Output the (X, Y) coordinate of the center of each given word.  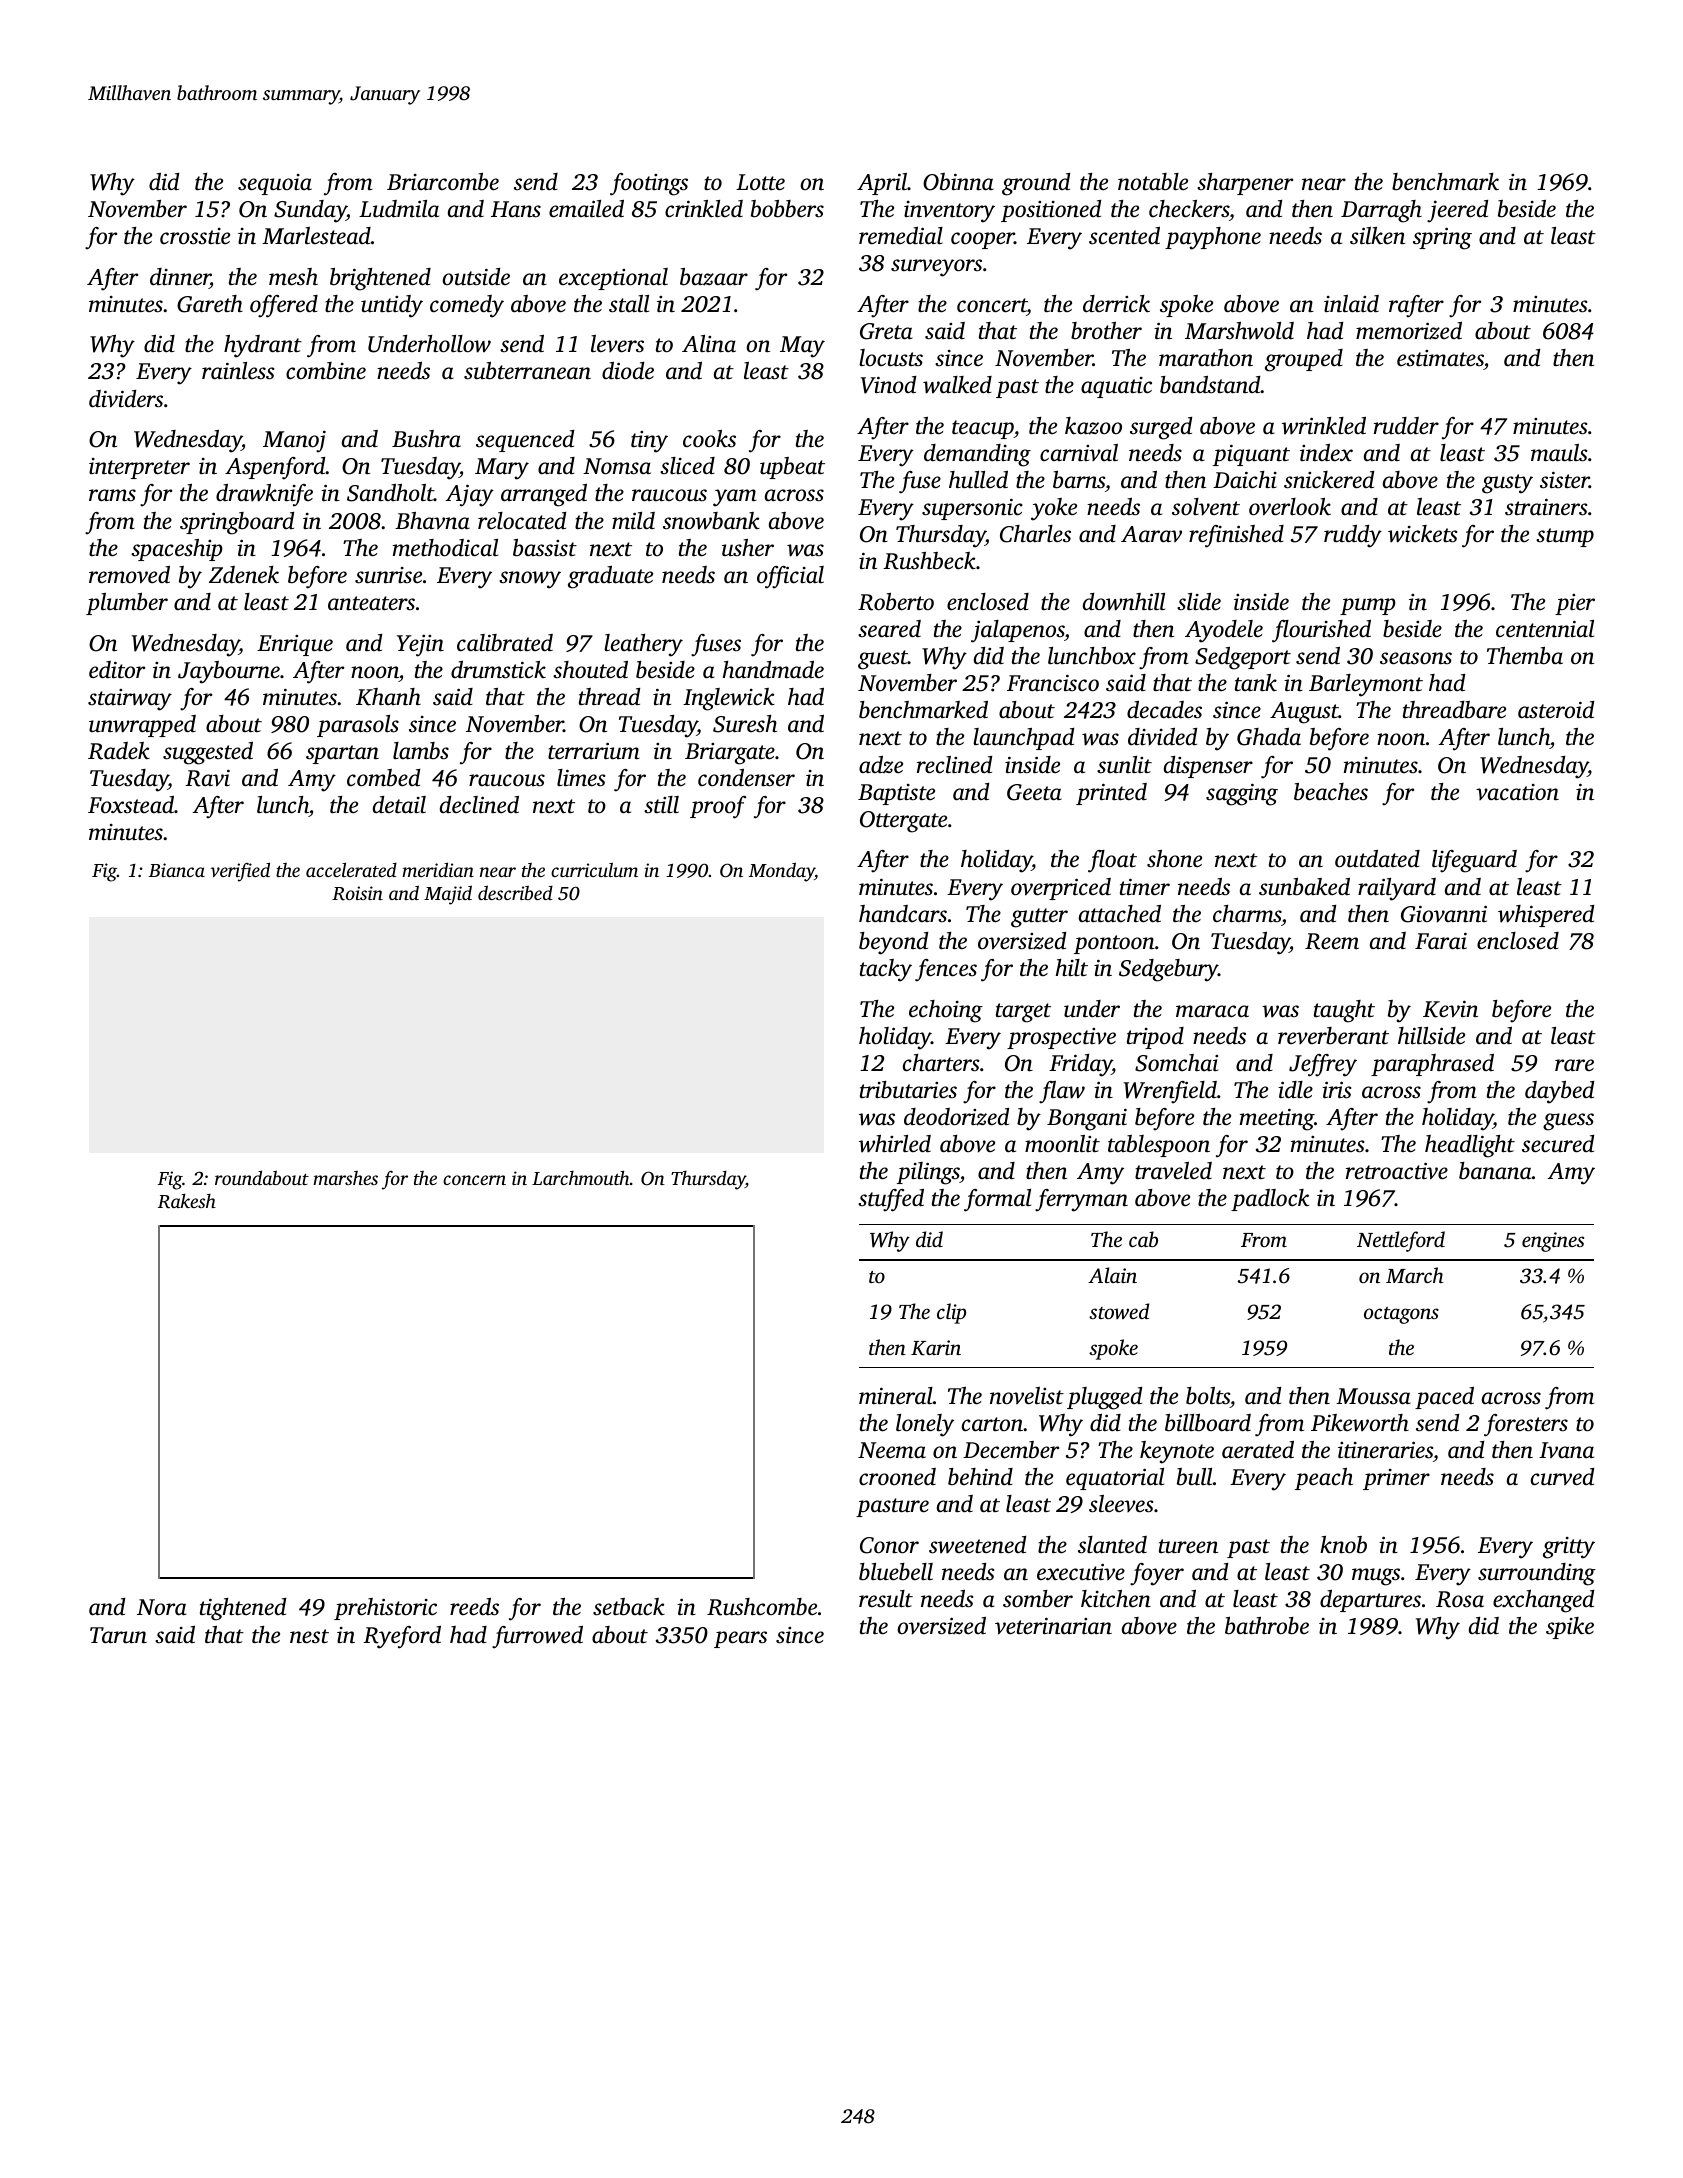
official (790, 577)
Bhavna (432, 521)
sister (1564, 479)
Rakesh (187, 1201)
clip (951, 1313)
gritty (1569, 1548)
